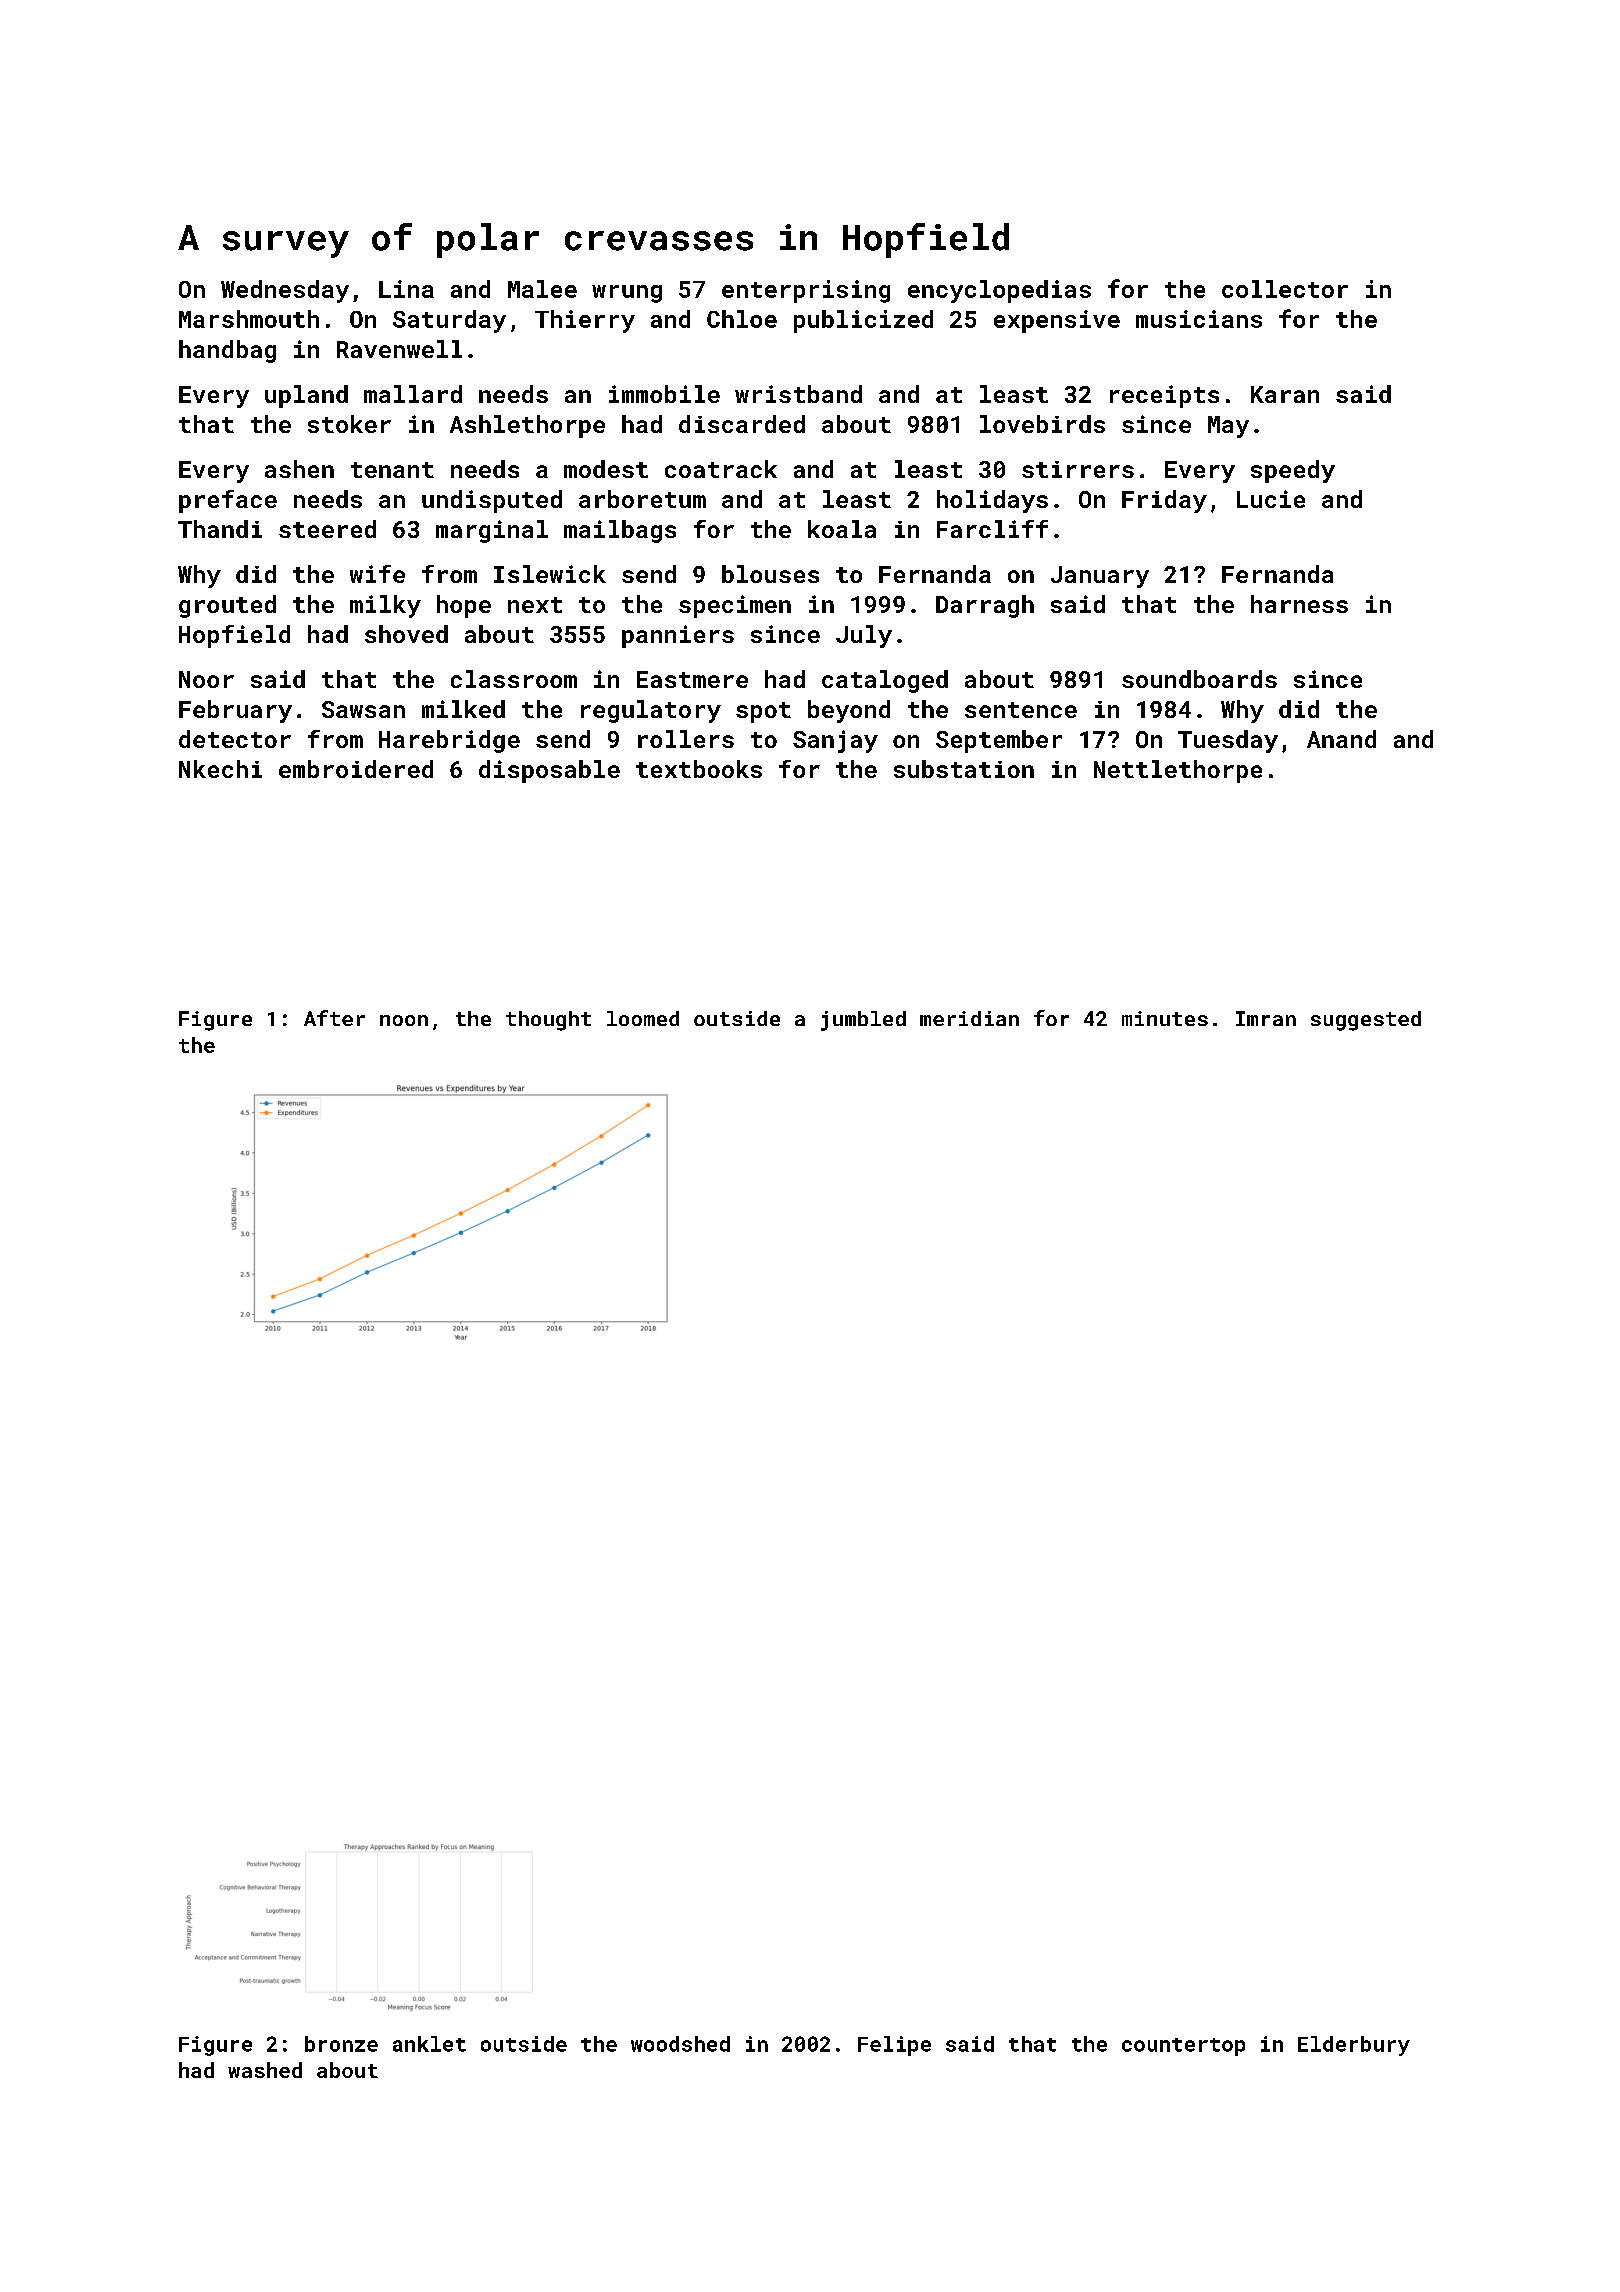 The image size is (1620, 2292). Describe the element at coordinates (999, 291) in the document. I see `encyclopedias` at that location.
